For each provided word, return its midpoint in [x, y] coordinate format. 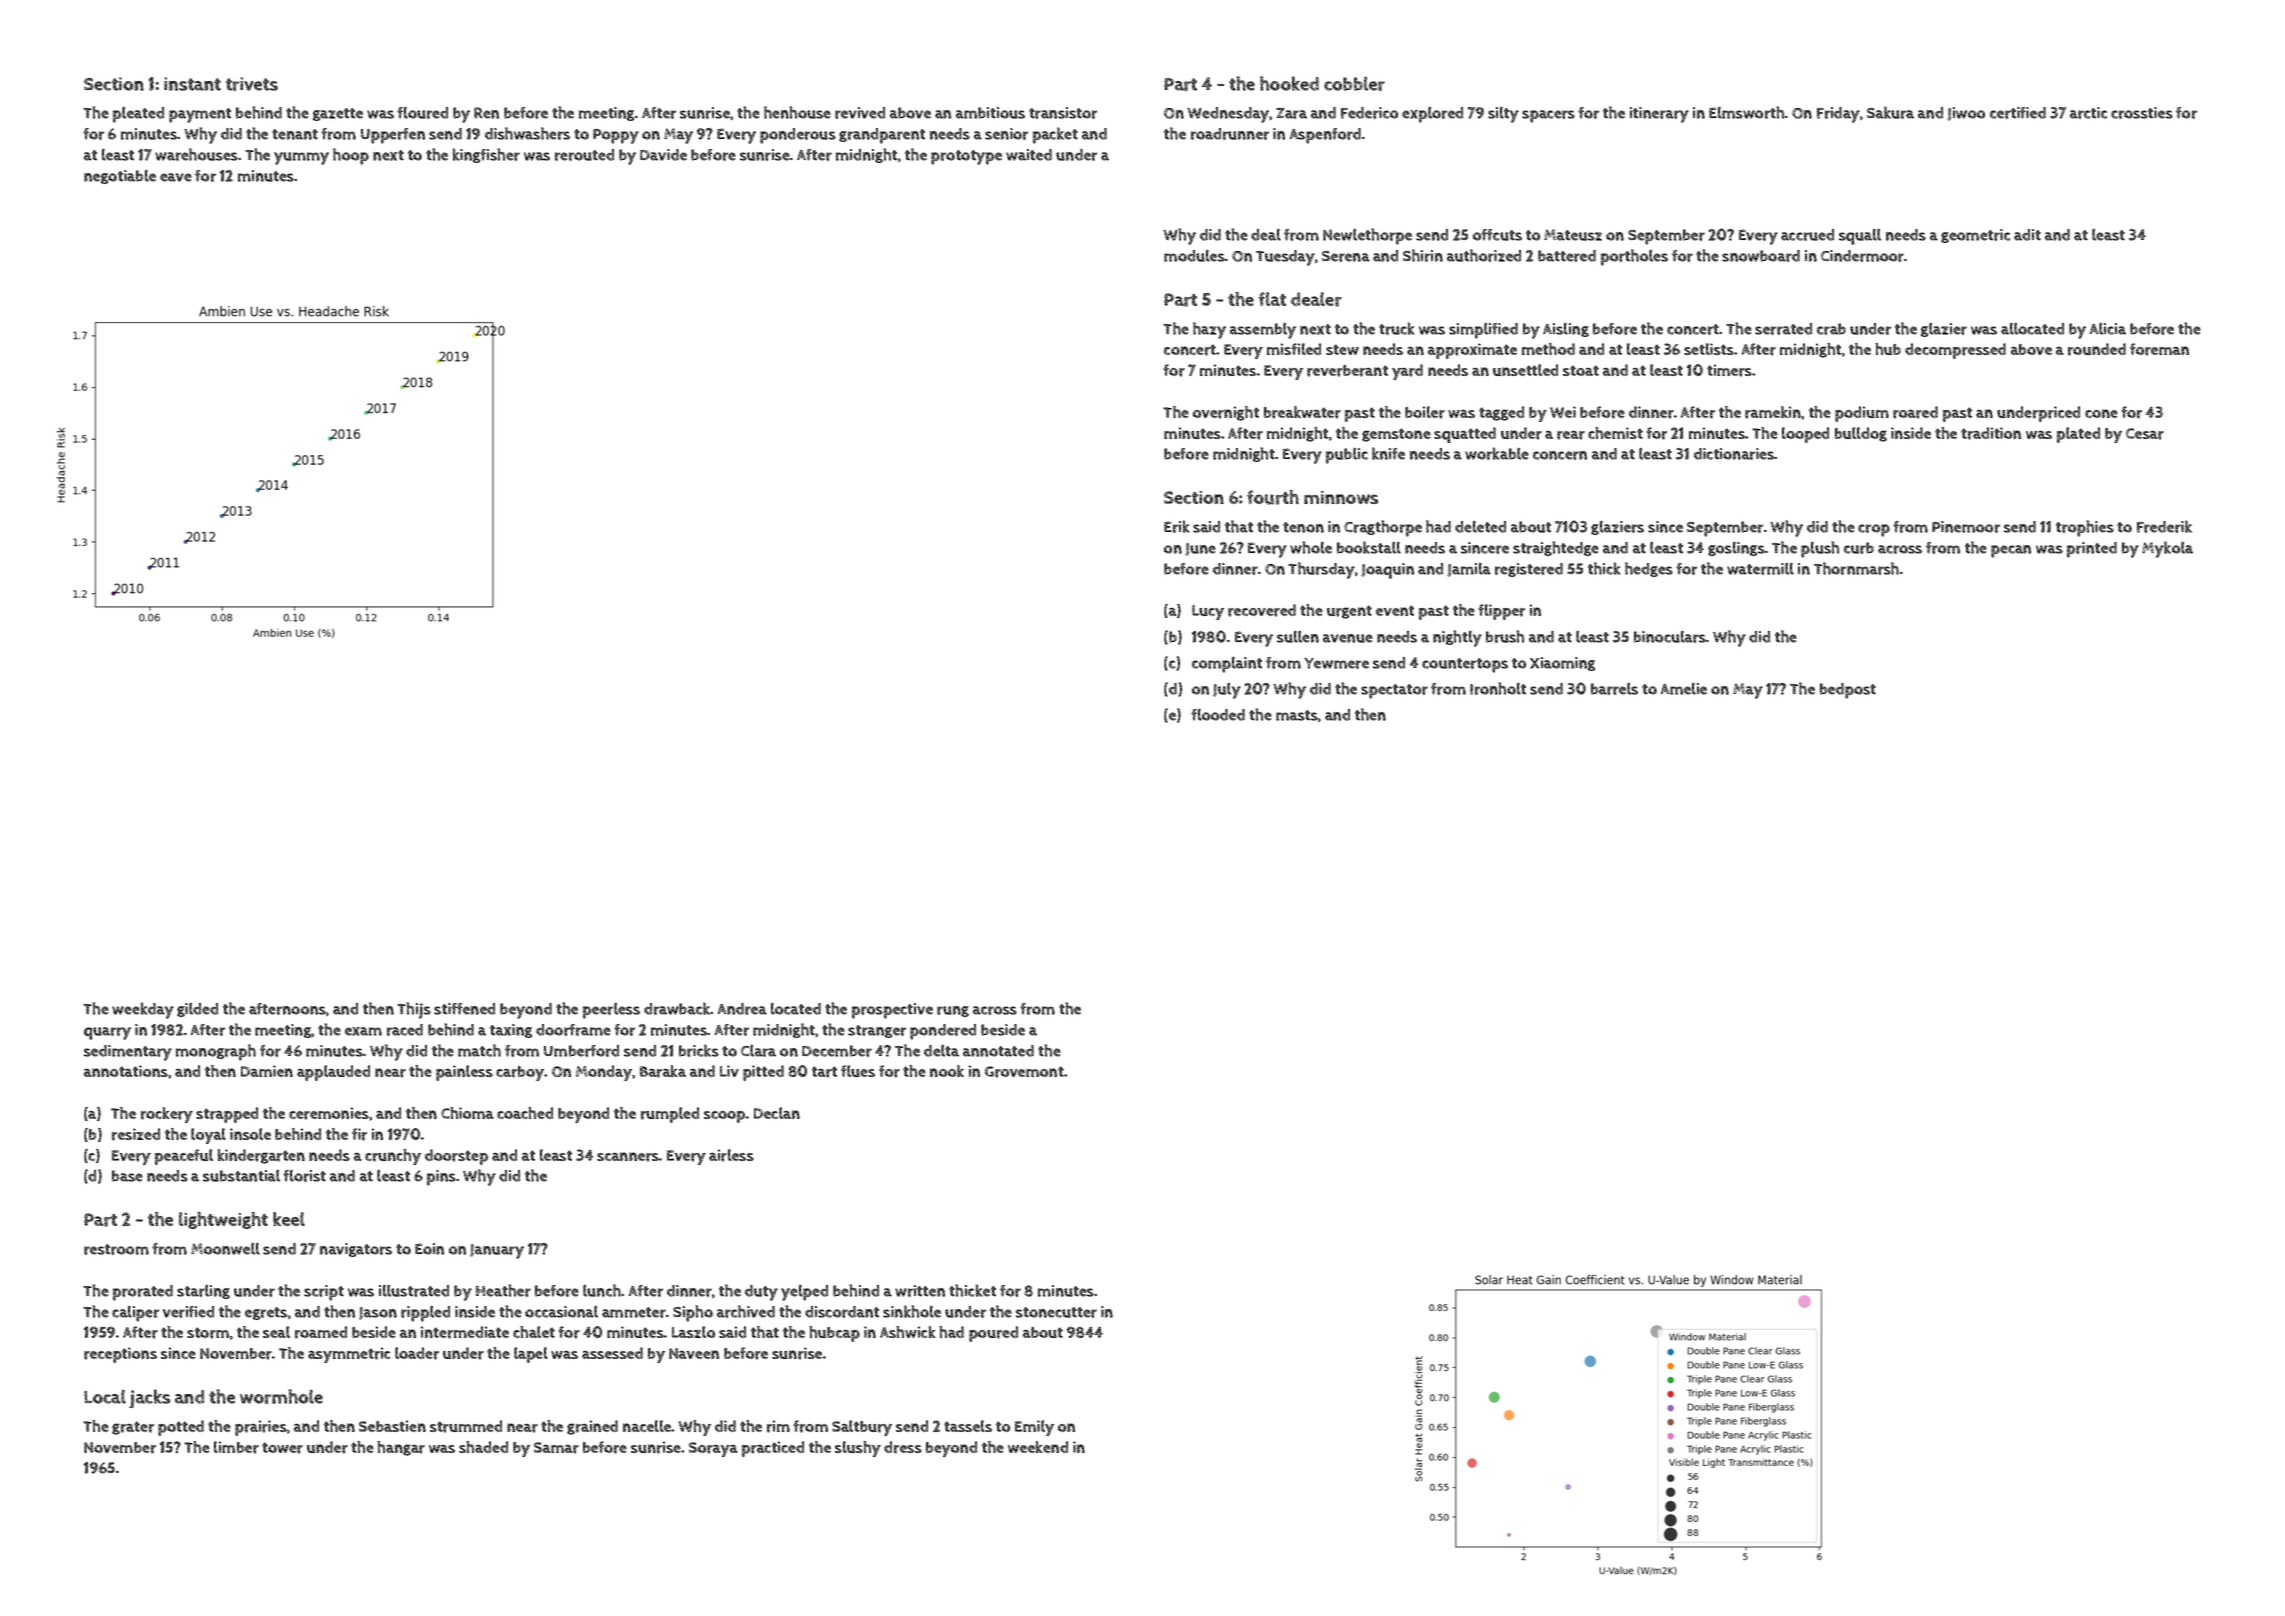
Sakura [1890, 112]
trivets [252, 84]
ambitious [990, 113]
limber [236, 1447]
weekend [1038, 1447]
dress [903, 1447]
